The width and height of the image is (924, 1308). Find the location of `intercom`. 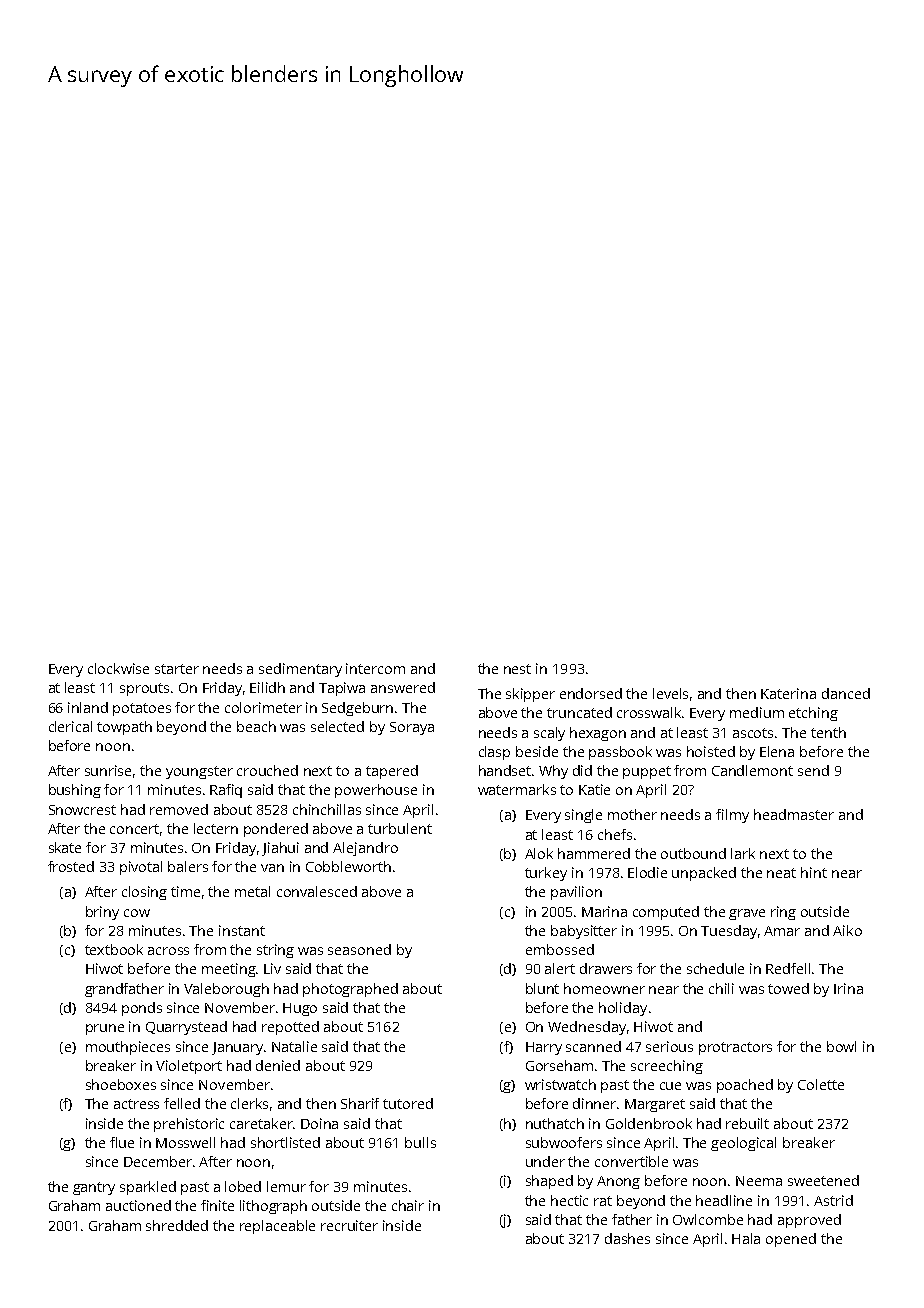

intercom is located at coordinates (375, 668).
